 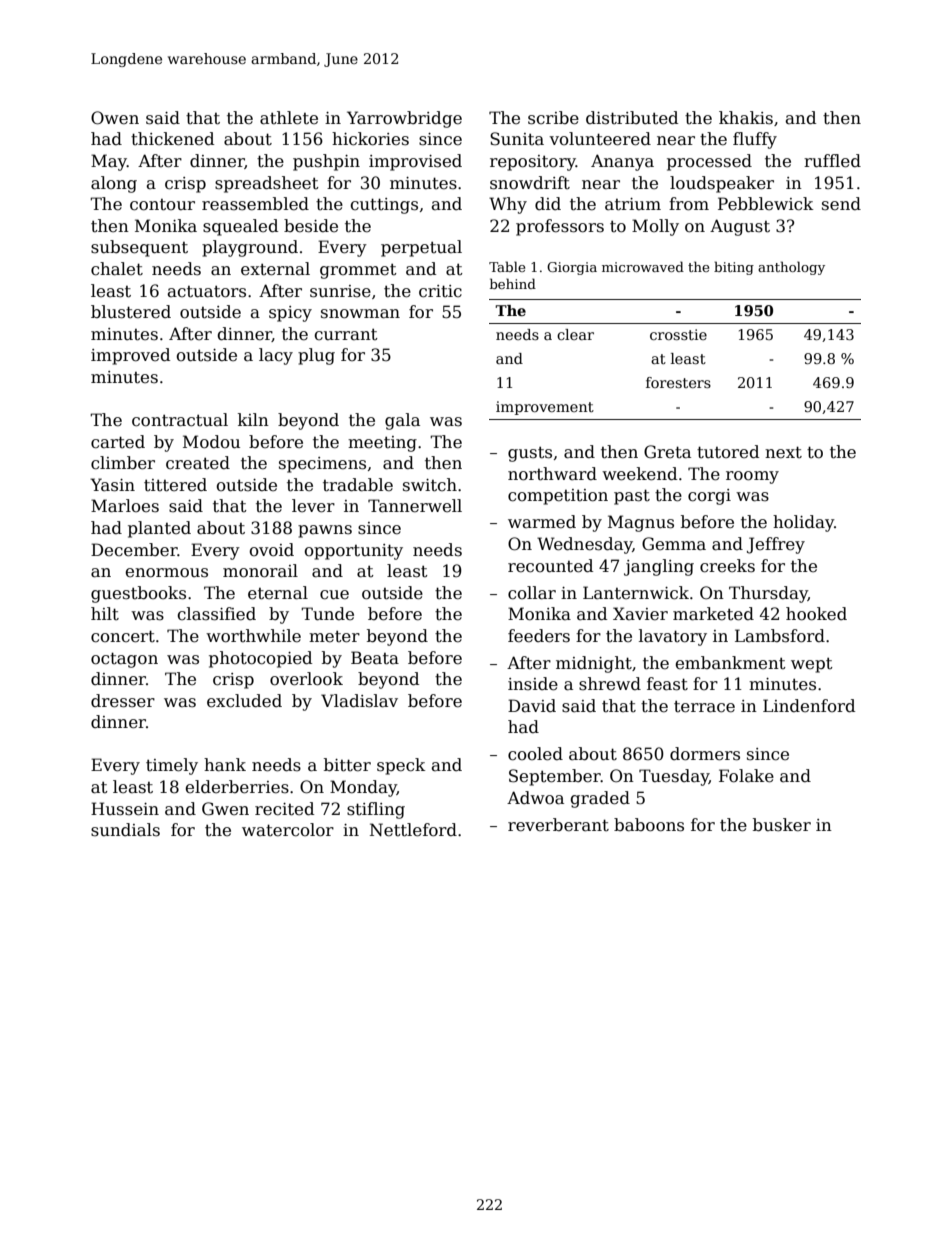 What do you see at coordinates (115, 118) in the screenshot?
I see `Owen` at bounding box center [115, 118].
